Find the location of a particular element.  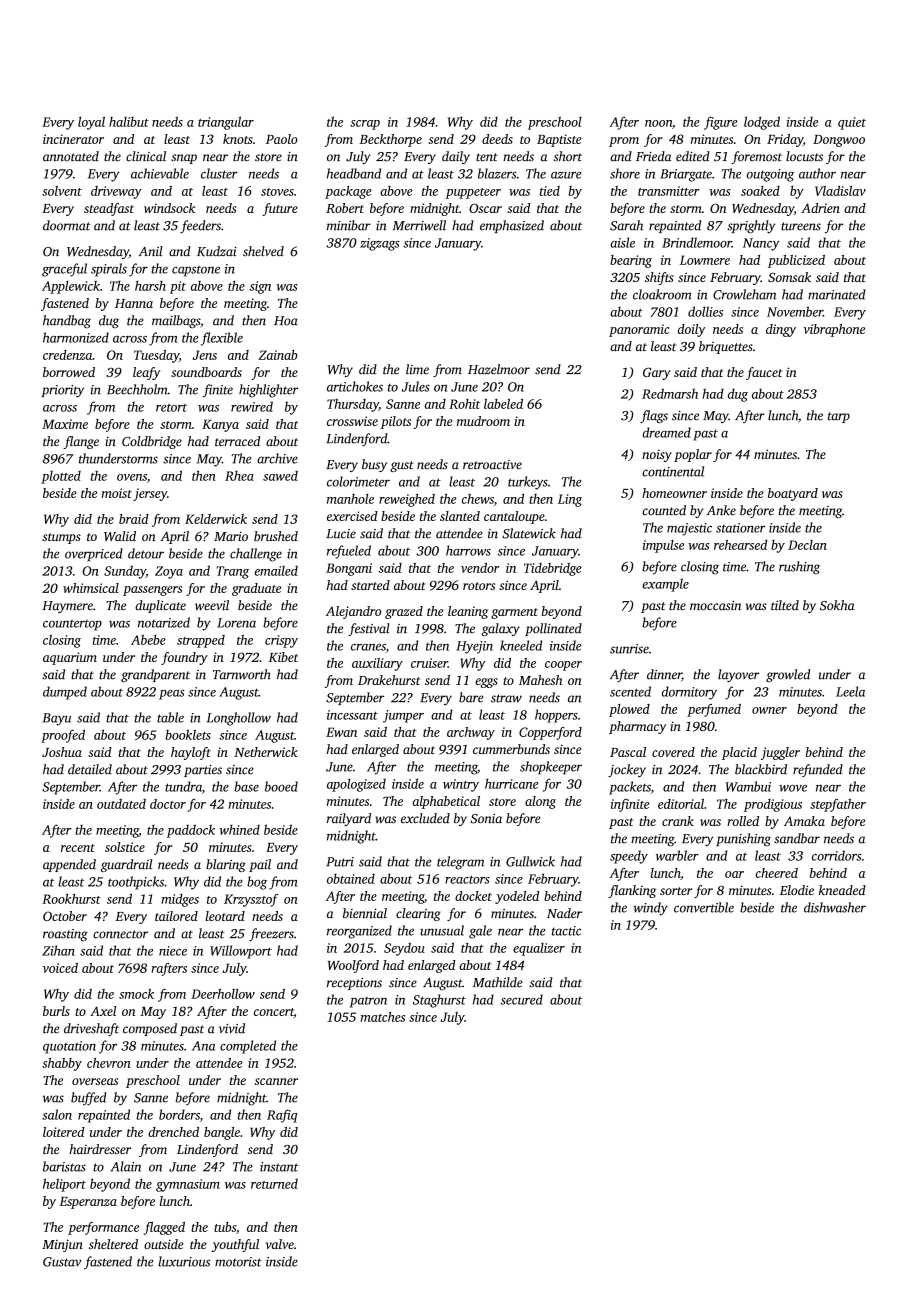

luxurious is located at coordinates (184, 1261).
